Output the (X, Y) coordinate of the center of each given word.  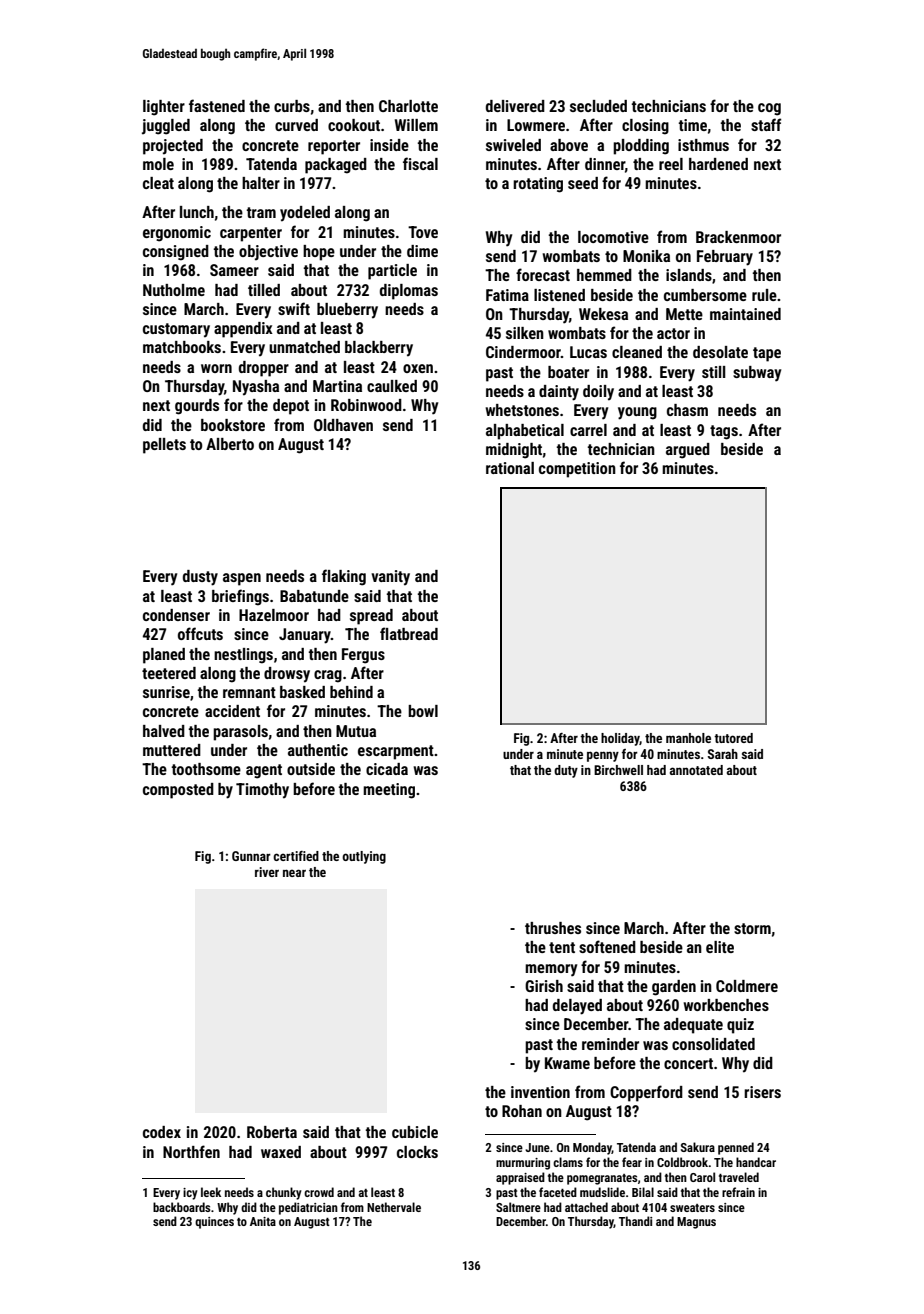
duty (566, 771)
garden (674, 988)
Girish (544, 986)
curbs (292, 106)
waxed (281, 1152)
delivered (515, 106)
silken (525, 333)
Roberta (272, 1132)
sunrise (166, 692)
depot (291, 407)
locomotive (613, 237)
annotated (696, 770)
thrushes (553, 928)
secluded (598, 106)
